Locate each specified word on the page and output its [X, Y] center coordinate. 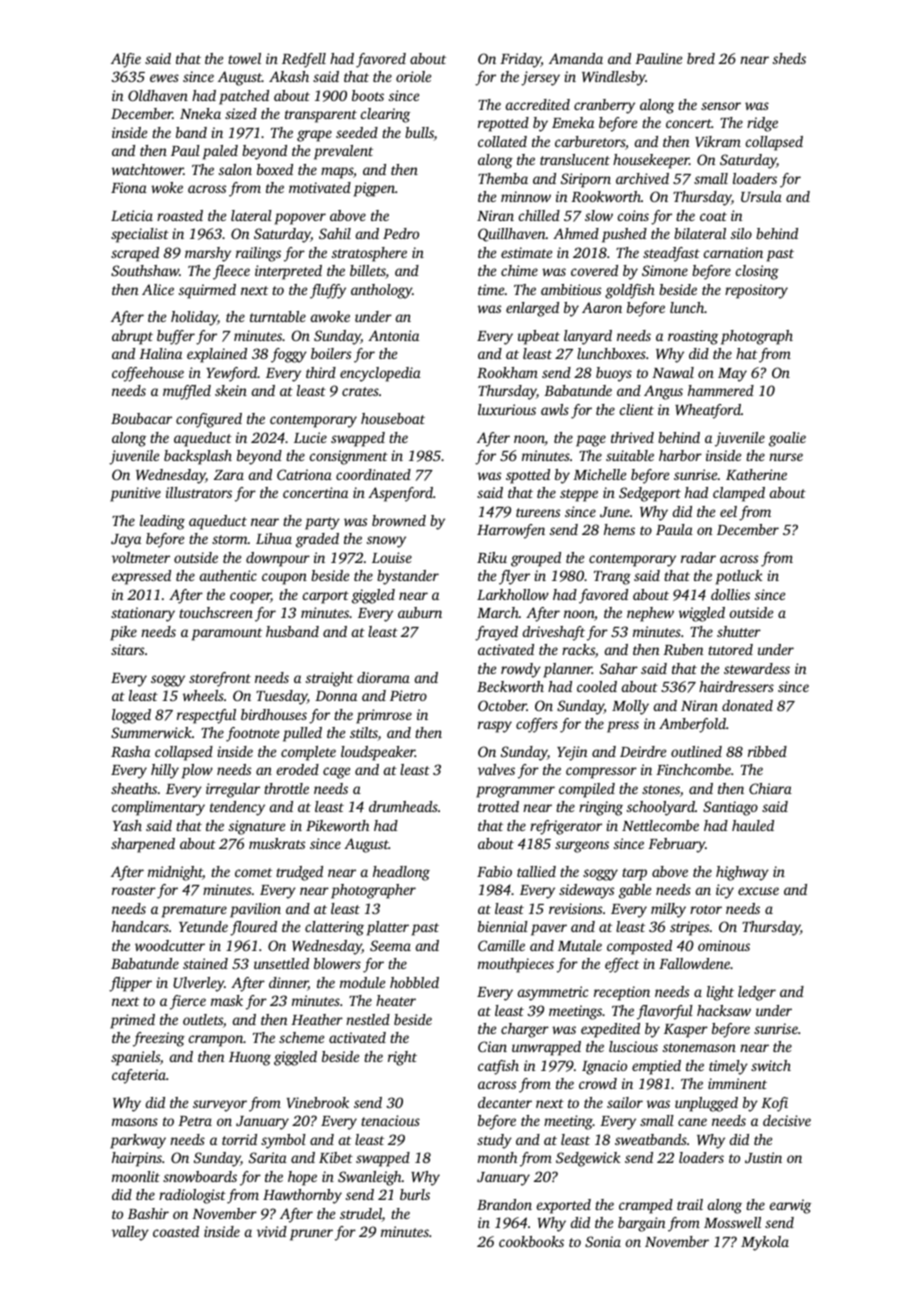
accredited [538, 104]
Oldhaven [158, 95]
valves [496, 769]
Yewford [232, 374]
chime [519, 270]
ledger [757, 993]
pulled [302, 734]
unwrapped [546, 1048]
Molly [630, 707]
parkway [138, 1141]
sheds [789, 58]
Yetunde [203, 926]
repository [756, 291]
